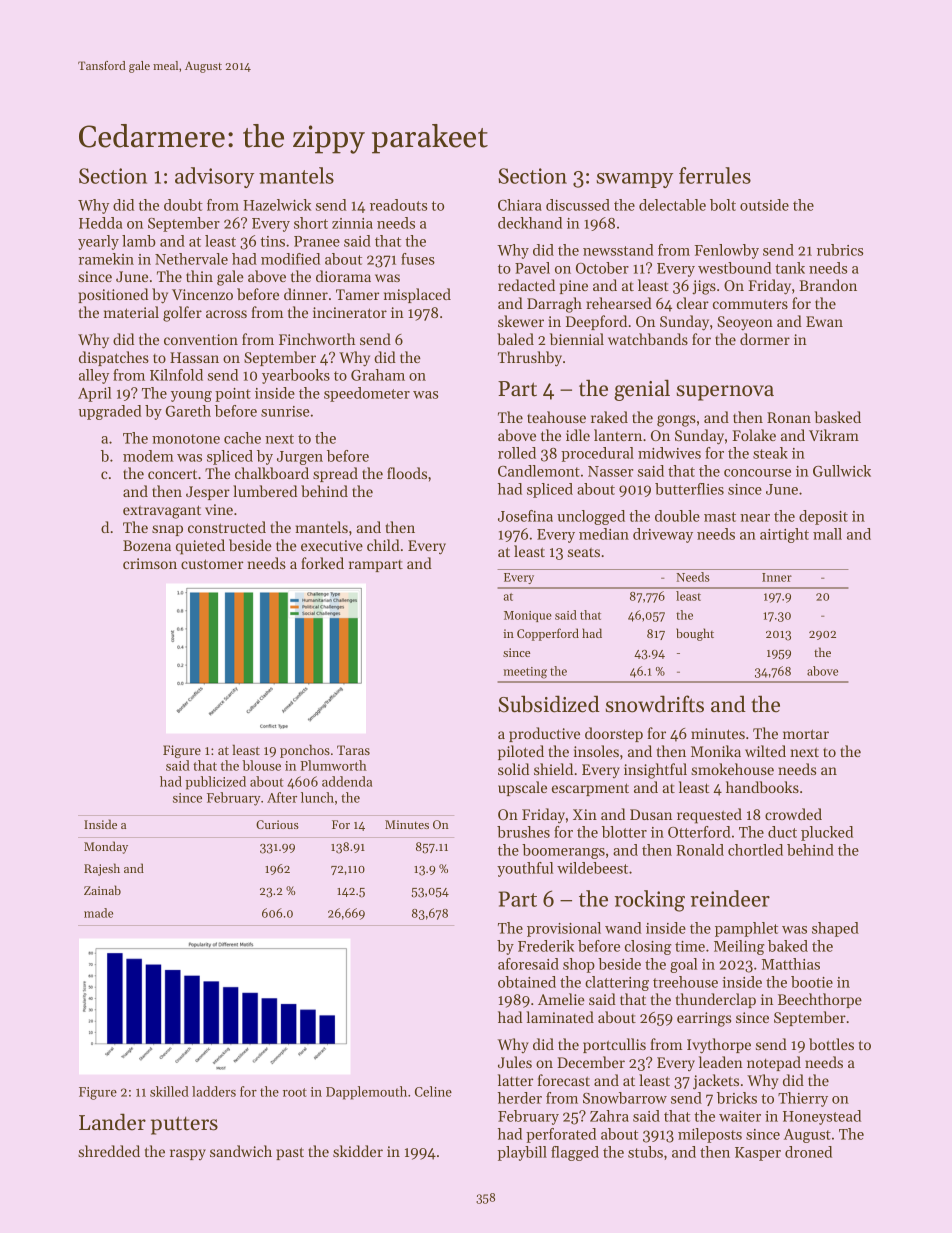 This page has width=952, height=1233. What do you see at coordinates (398, 205) in the page?
I see `readouts` at bounding box center [398, 205].
